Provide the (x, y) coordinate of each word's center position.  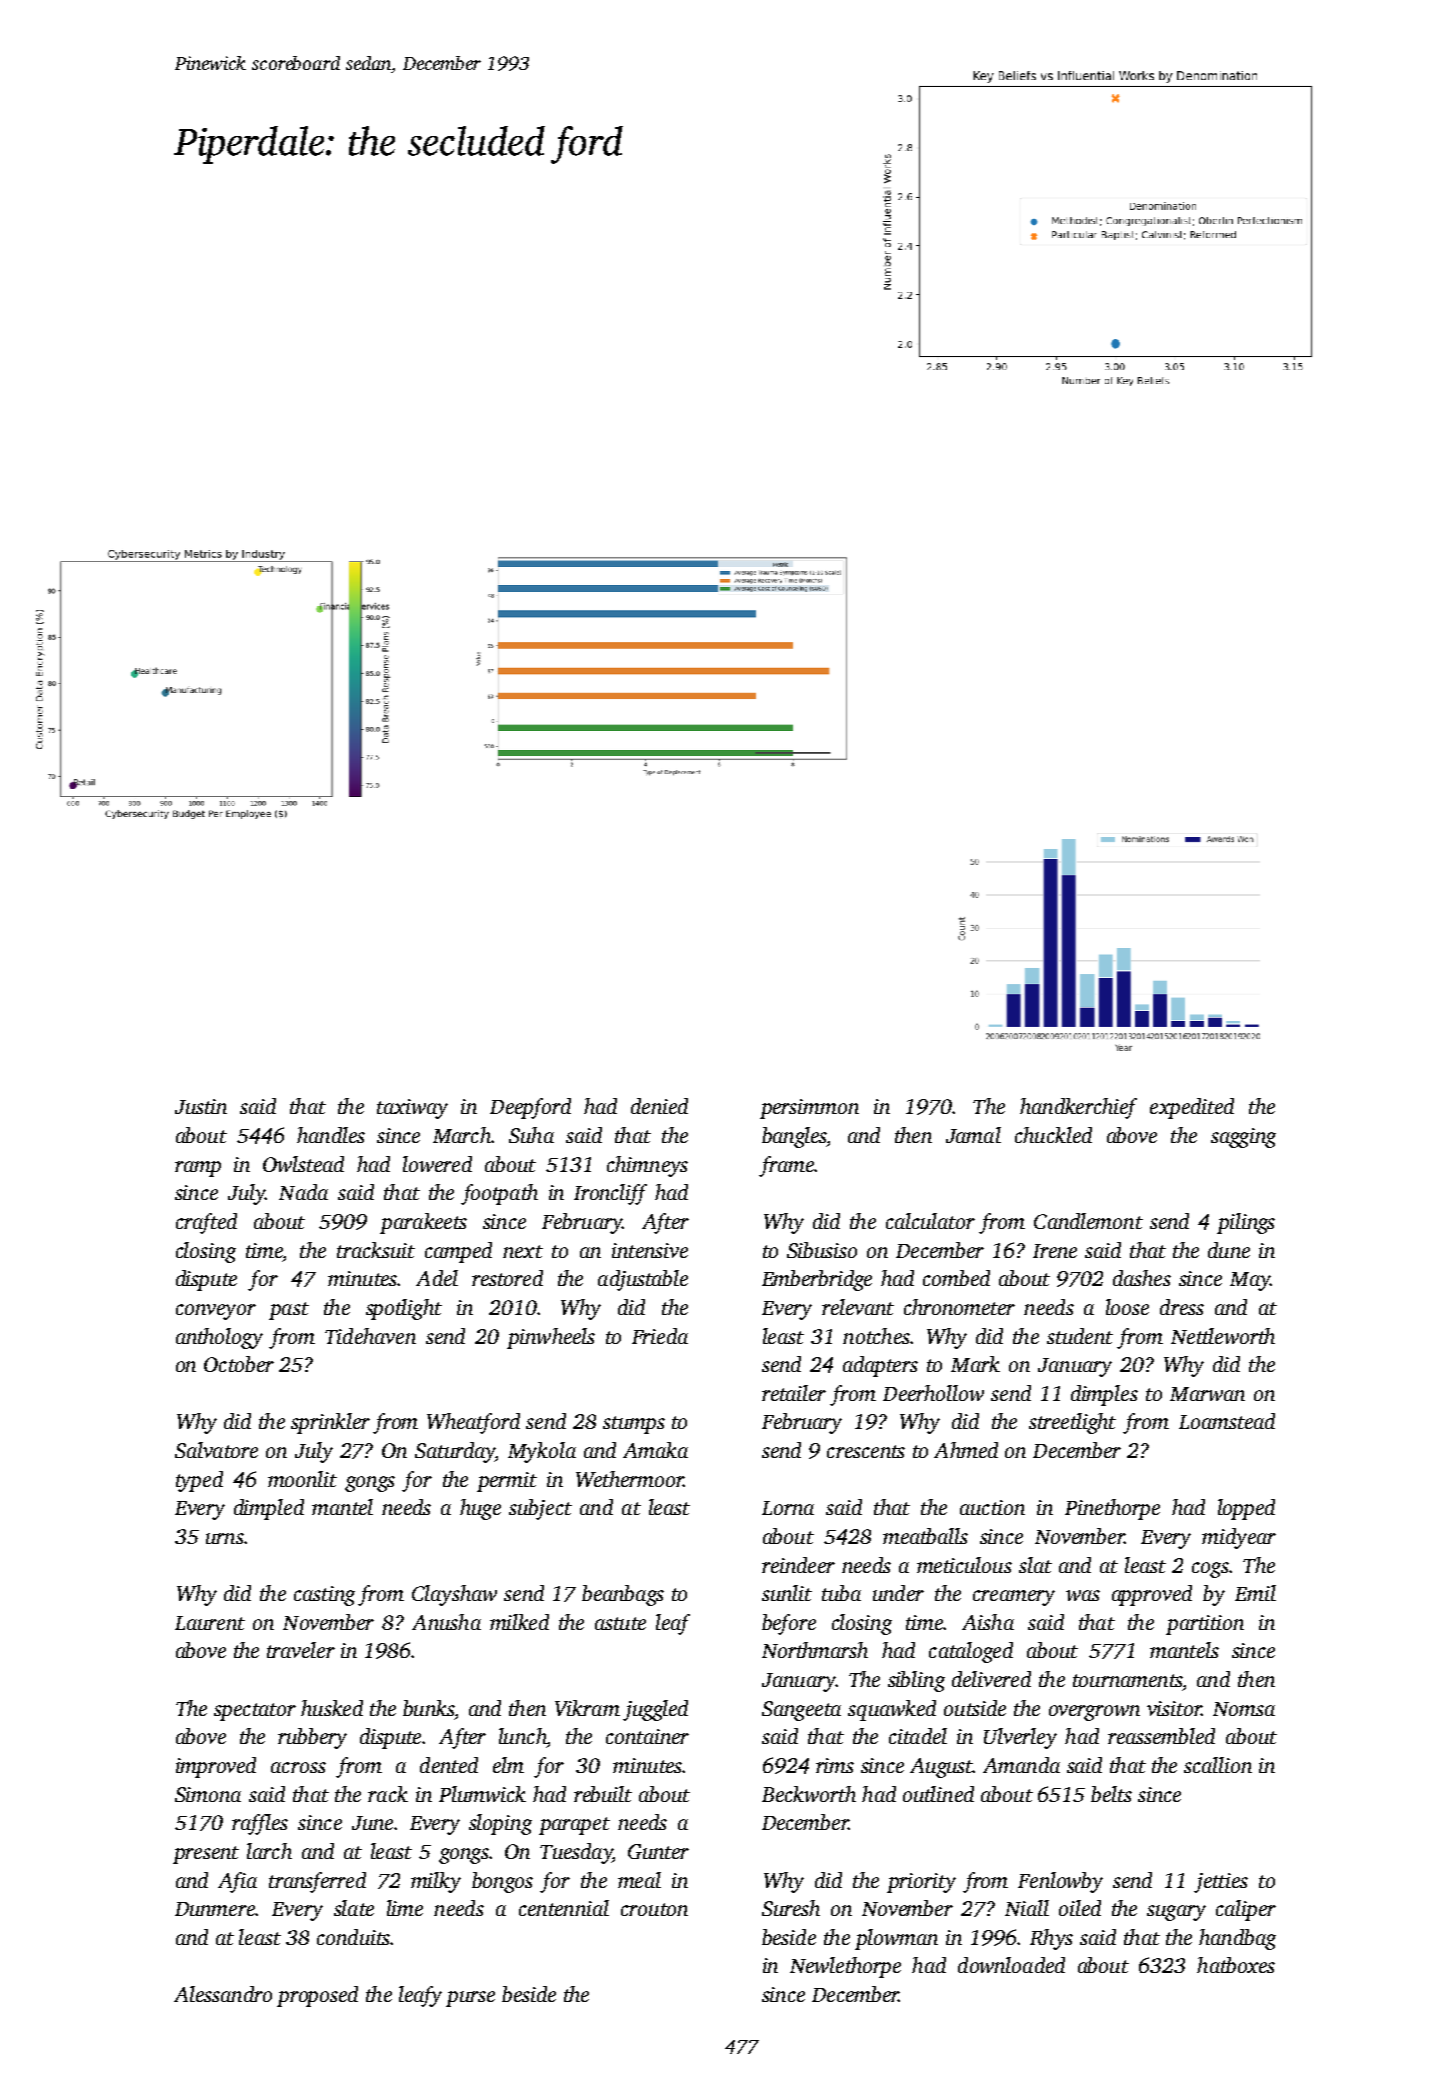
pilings (1246, 1223)
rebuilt (603, 1794)
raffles (260, 1824)
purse (470, 1999)
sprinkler (330, 1423)
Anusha (446, 1622)
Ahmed (966, 1450)
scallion (1218, 1765)
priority (921, 1883)
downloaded (1011, 1965)
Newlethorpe (845, 1967)
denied (659, 1106)
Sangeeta (801, 1711)
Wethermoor (630, 1479)
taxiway (412, 1109)
